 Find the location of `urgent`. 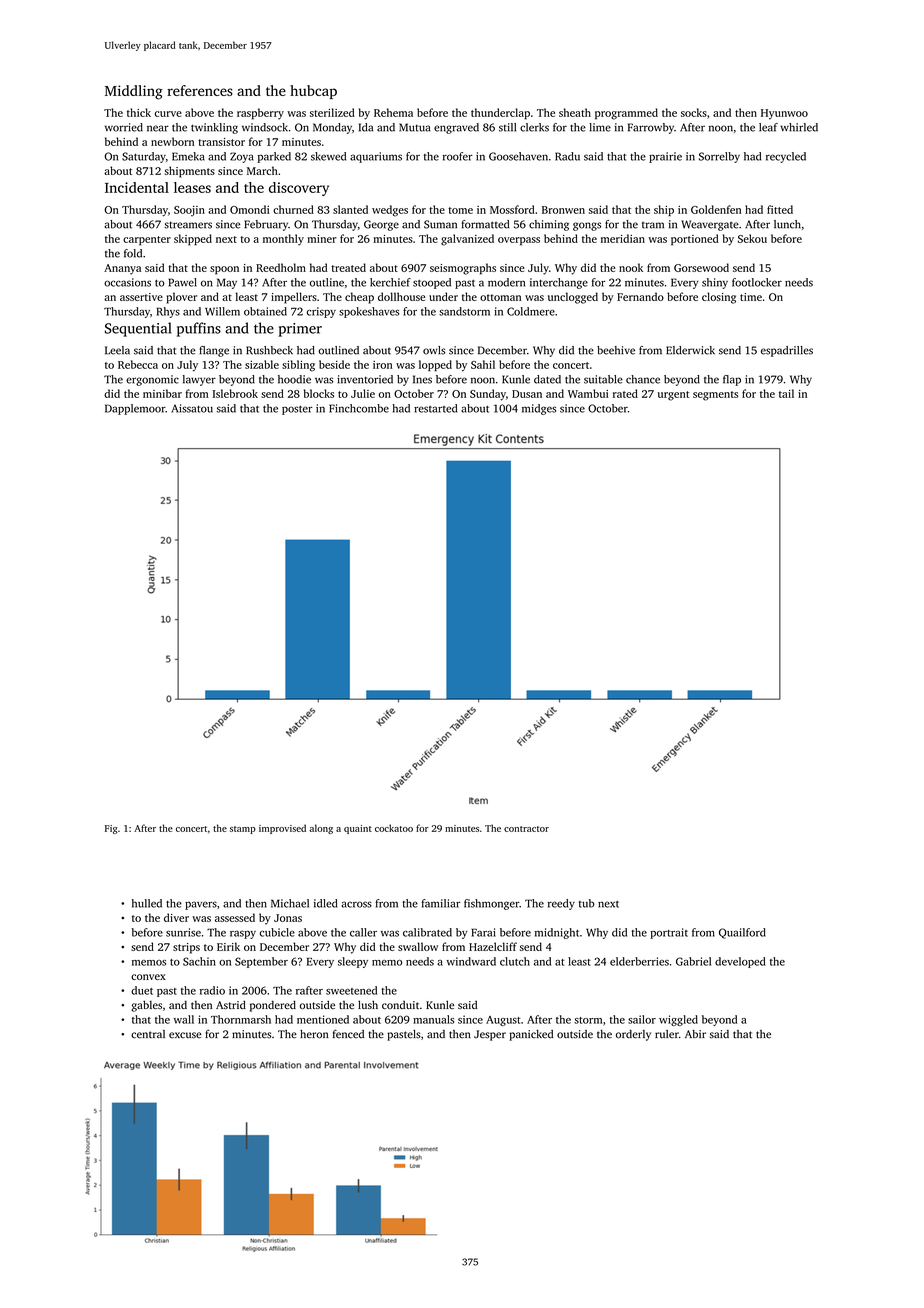

urgent is located at coordinates (673, 396).
